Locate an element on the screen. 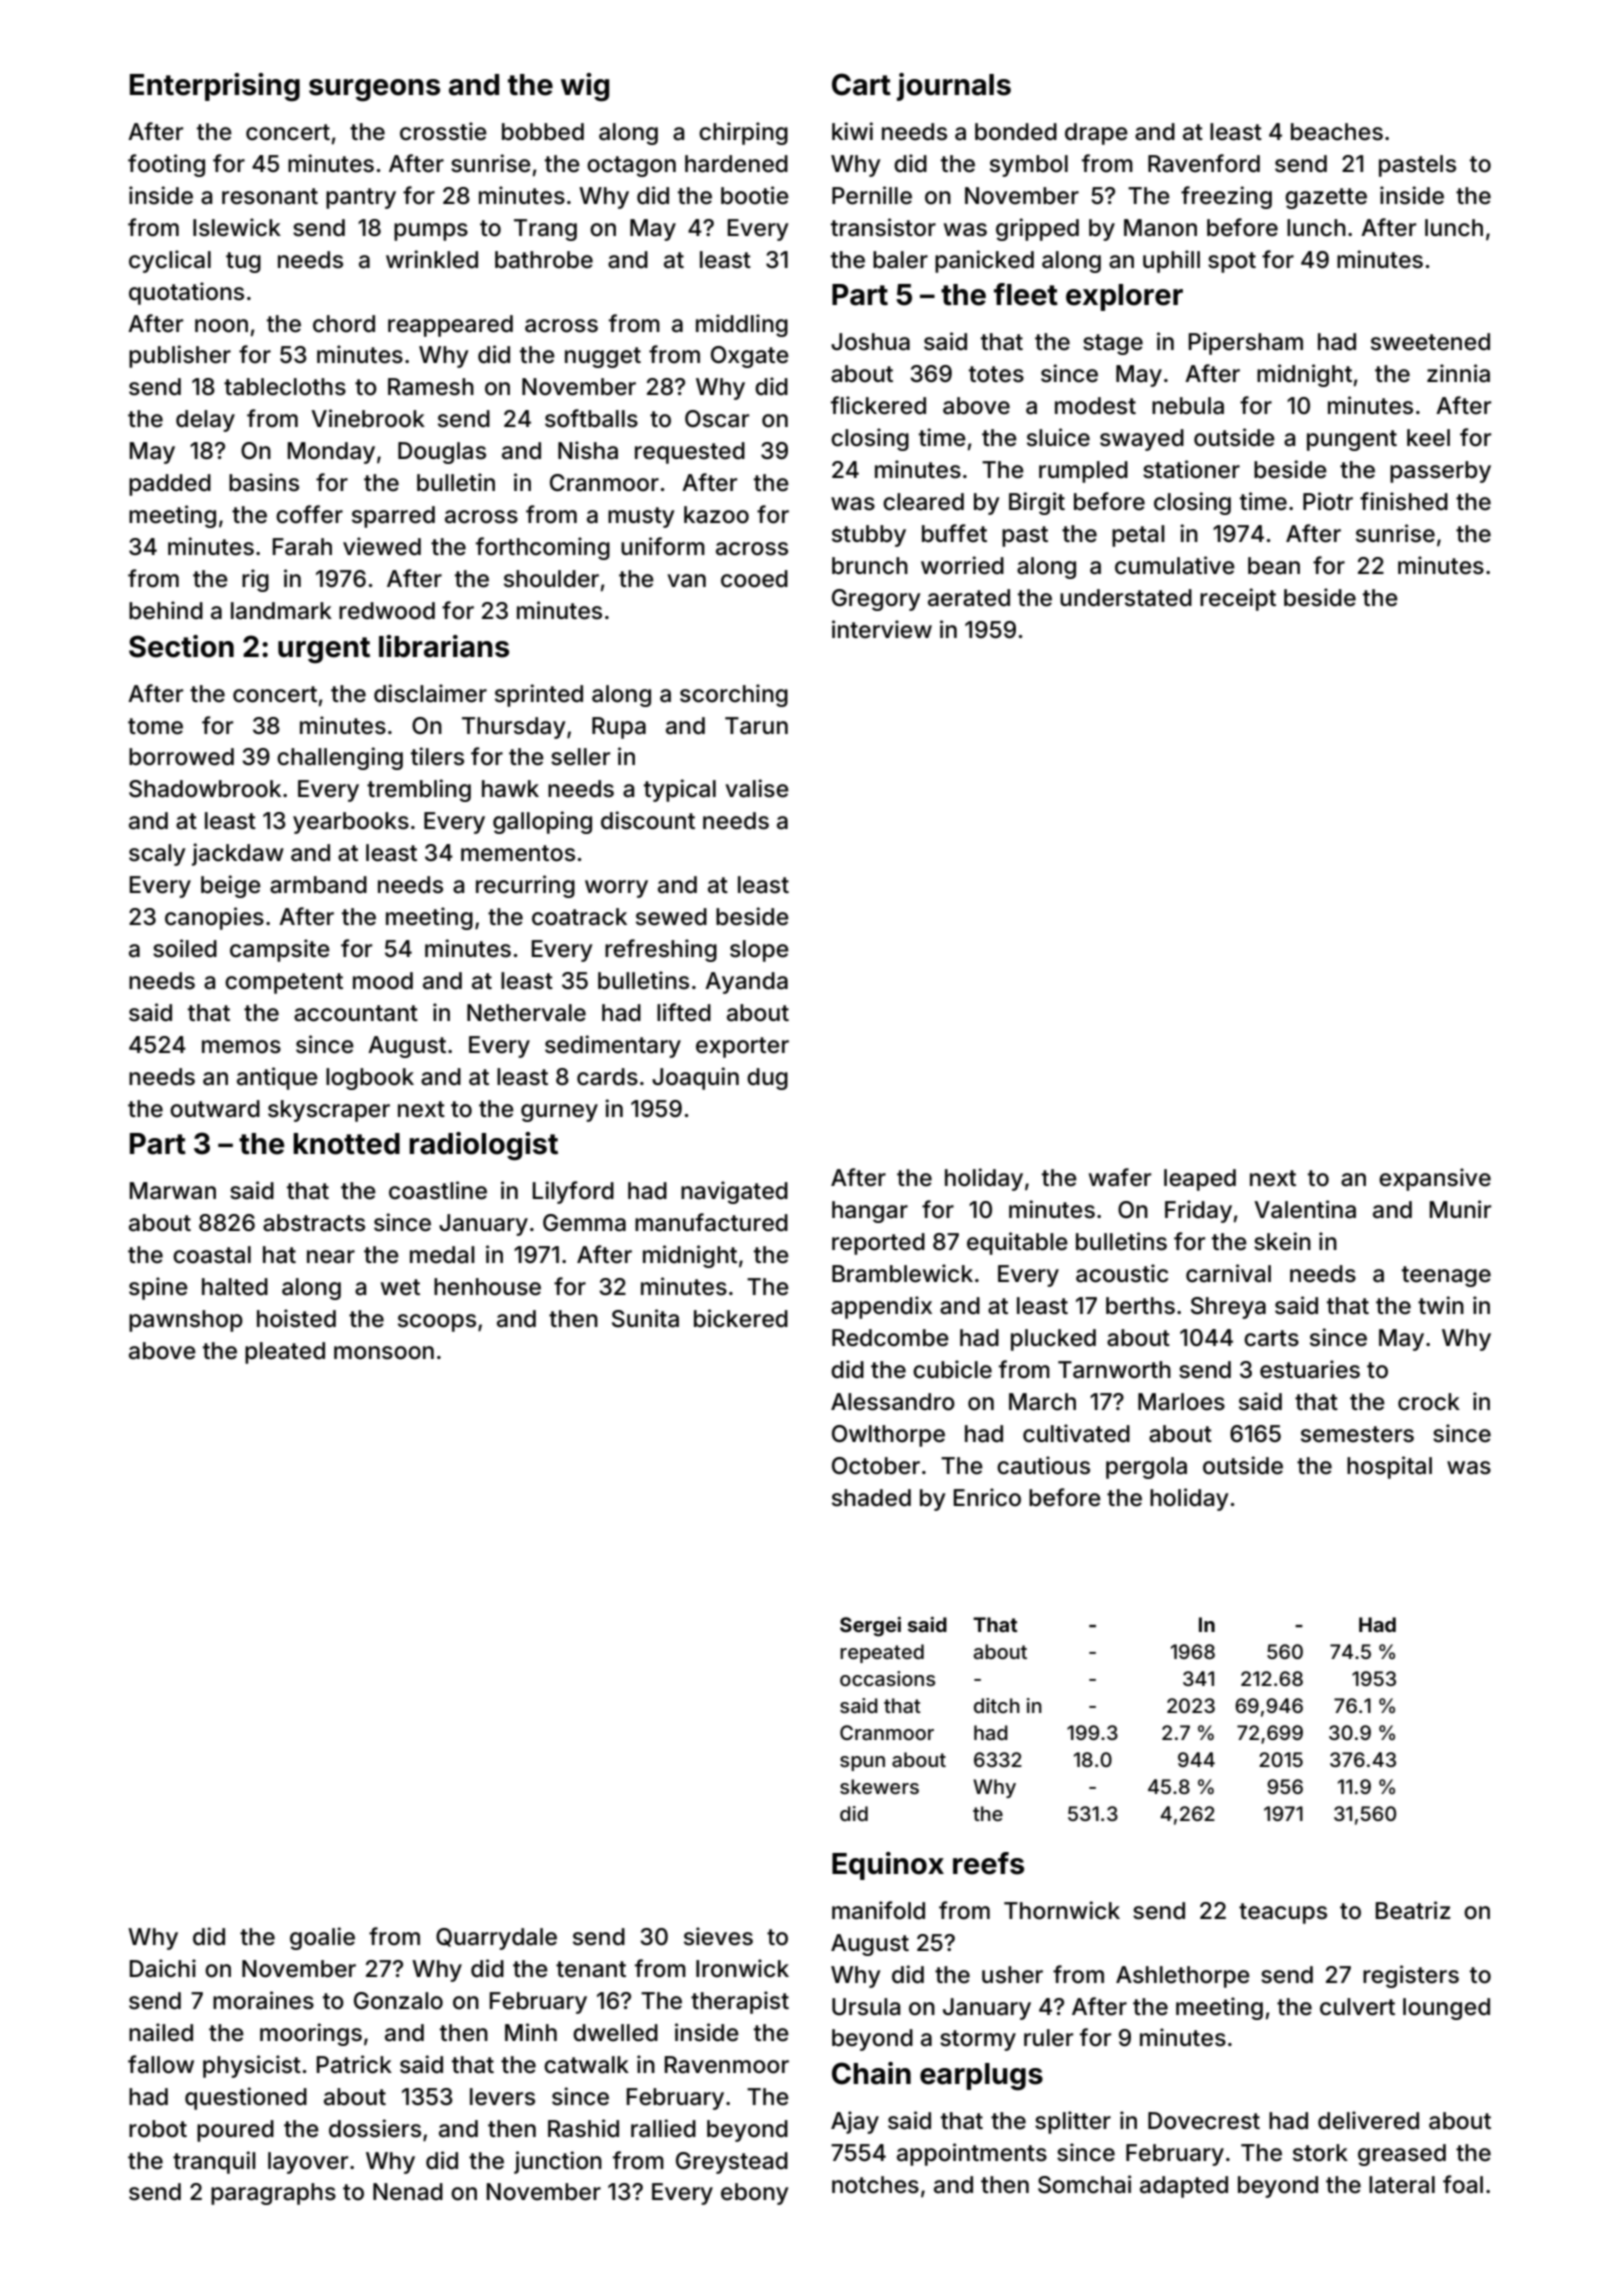 This screenshot has width=1620, height=2292. yearbooks is located at coordinates (351, 823).
